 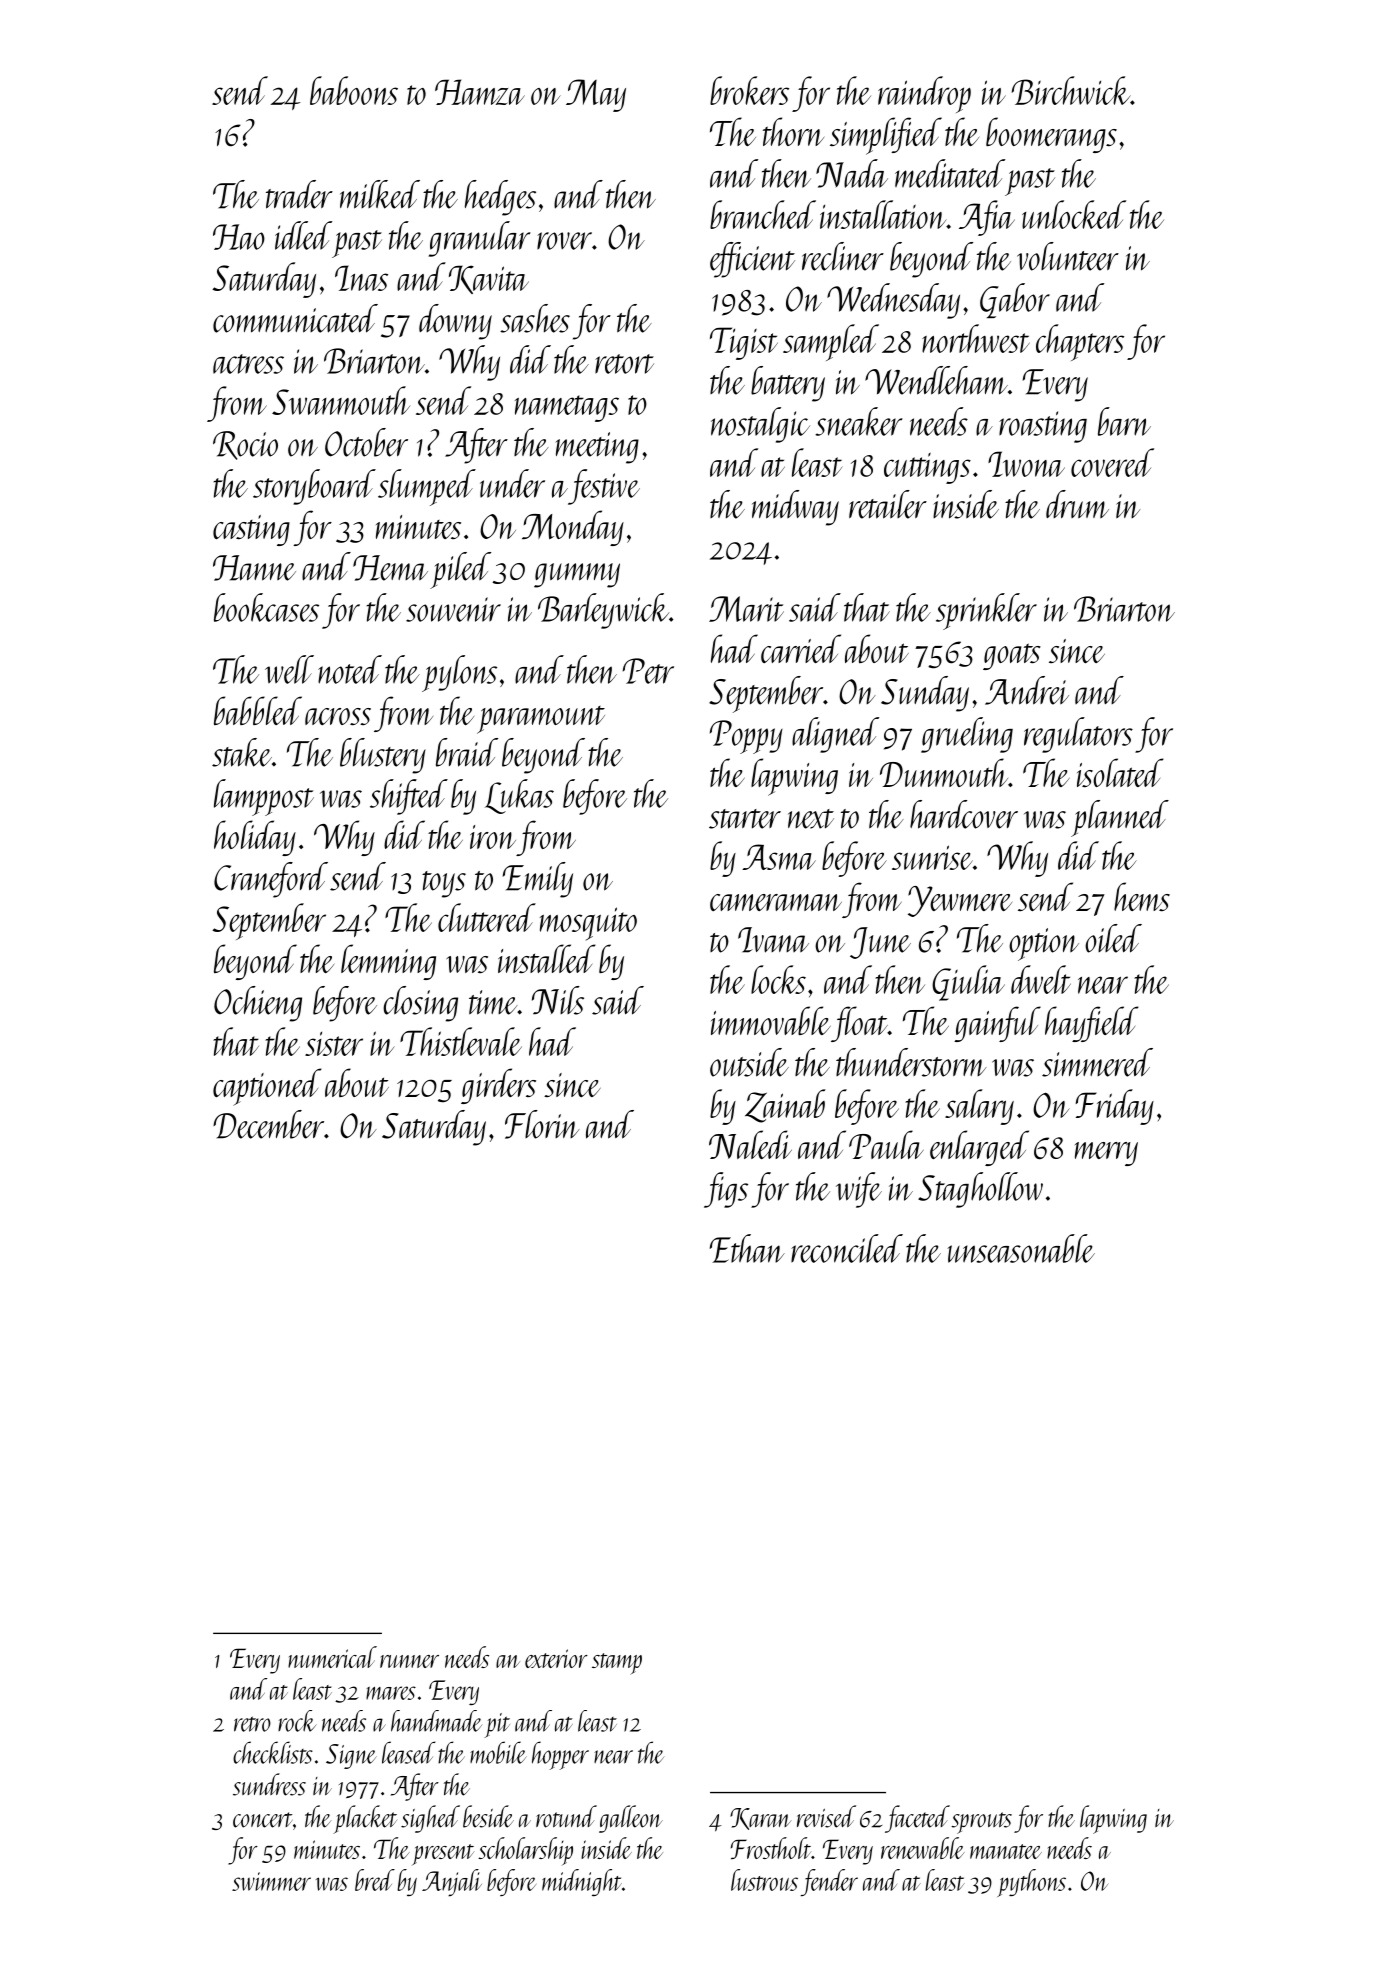 I want to click on baboons, so click(x=354, y=90).
